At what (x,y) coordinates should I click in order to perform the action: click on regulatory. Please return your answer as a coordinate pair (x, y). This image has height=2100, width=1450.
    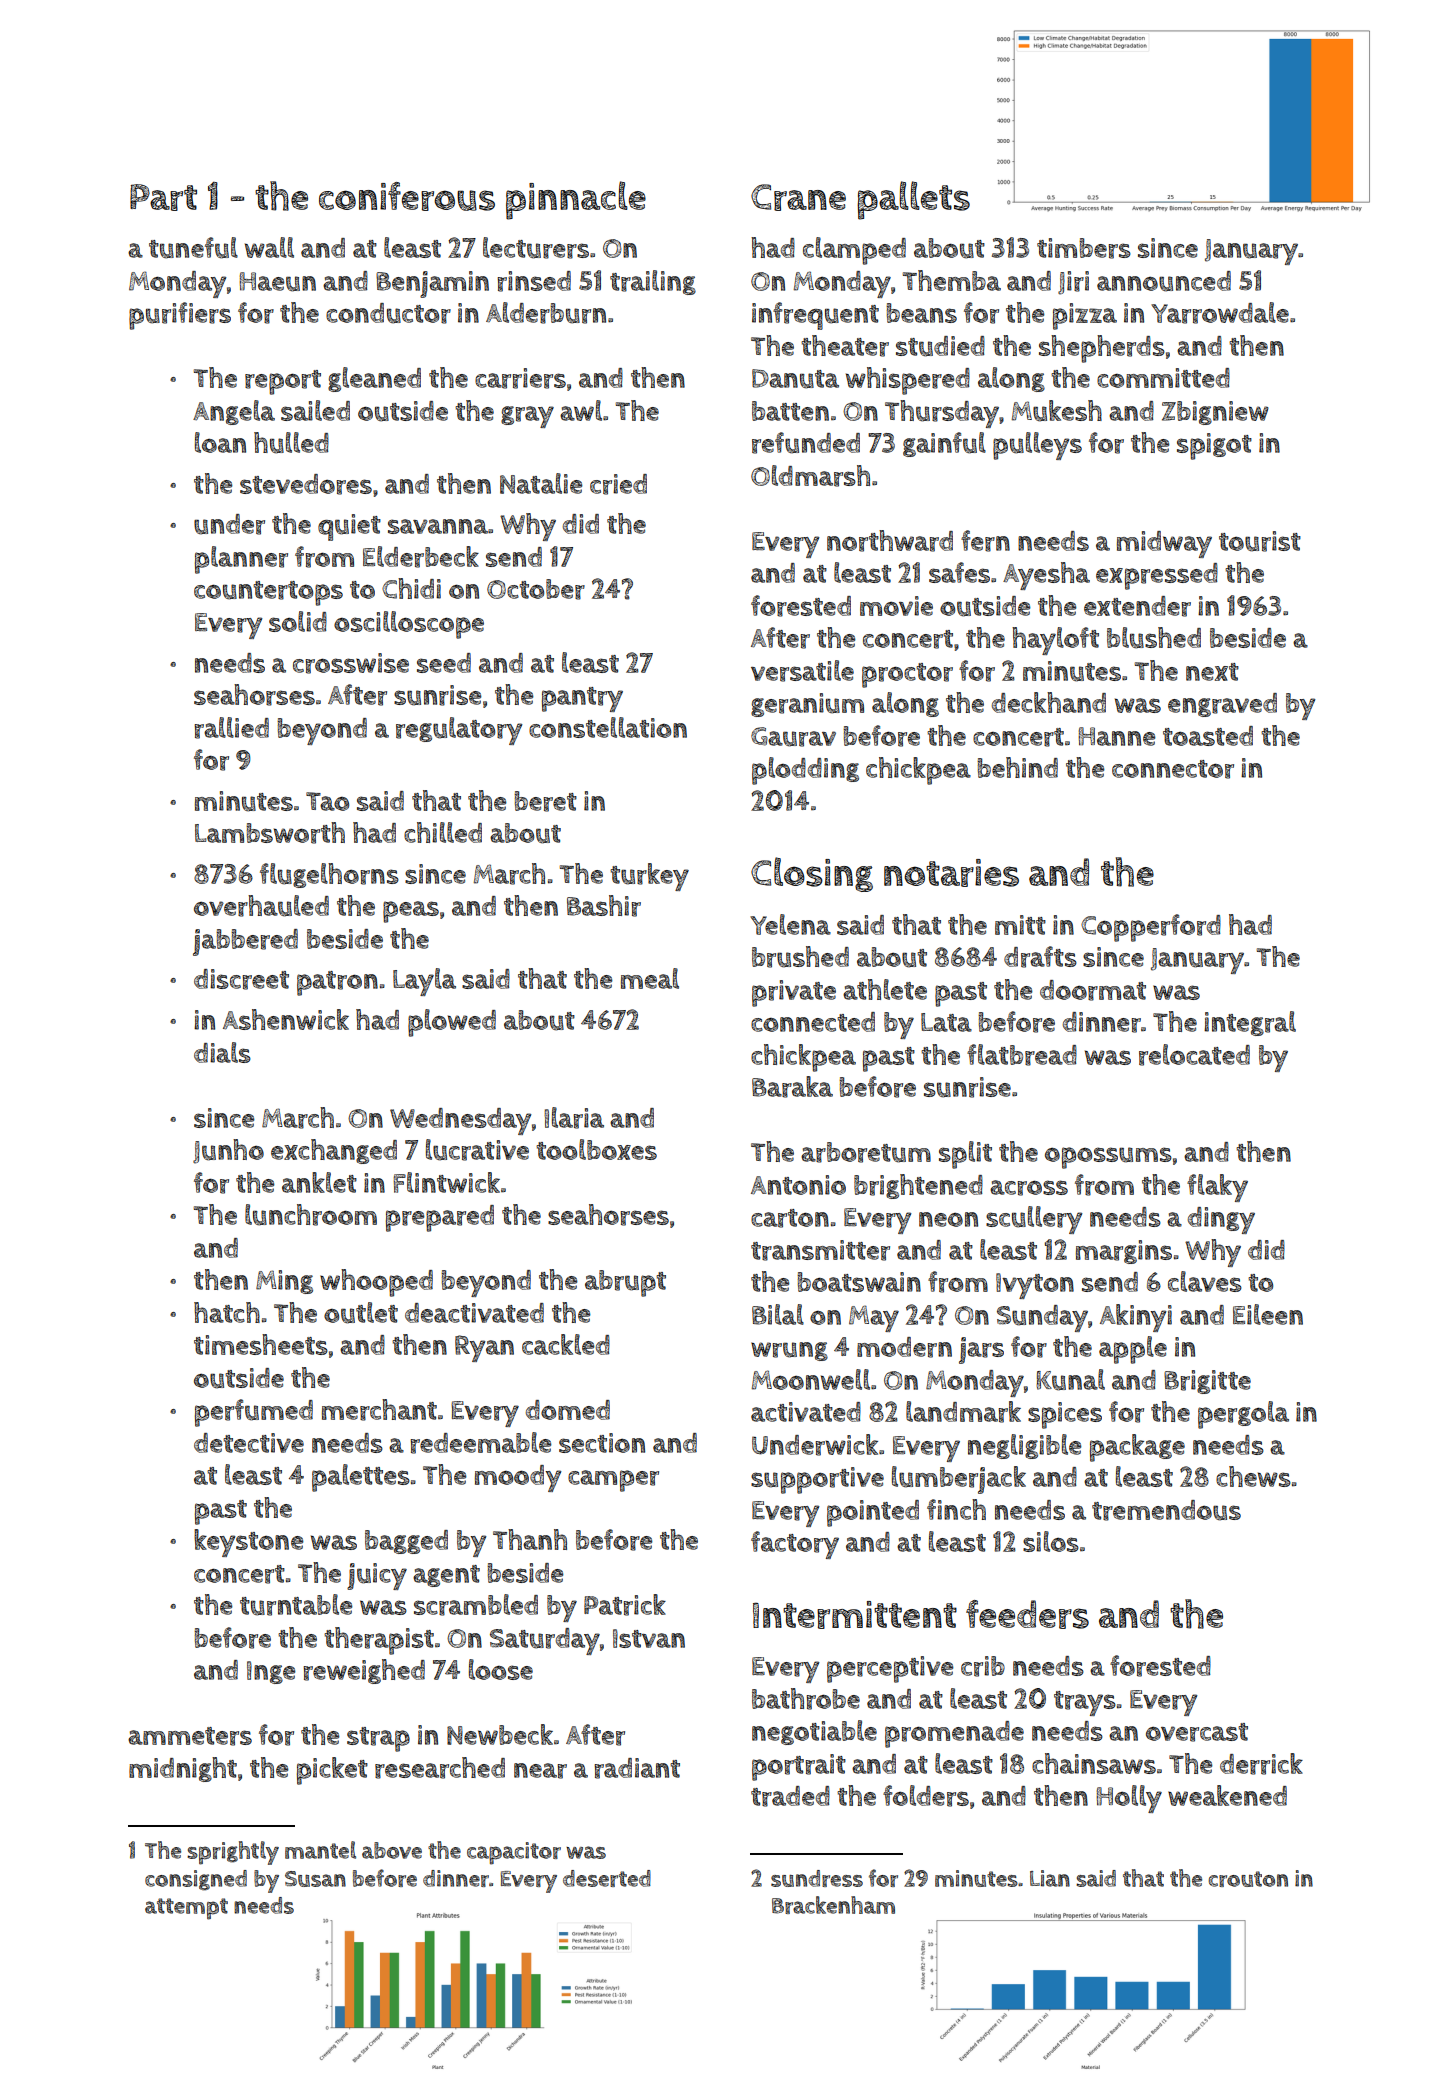
    Looking at the image, I should click on (459, 731).
